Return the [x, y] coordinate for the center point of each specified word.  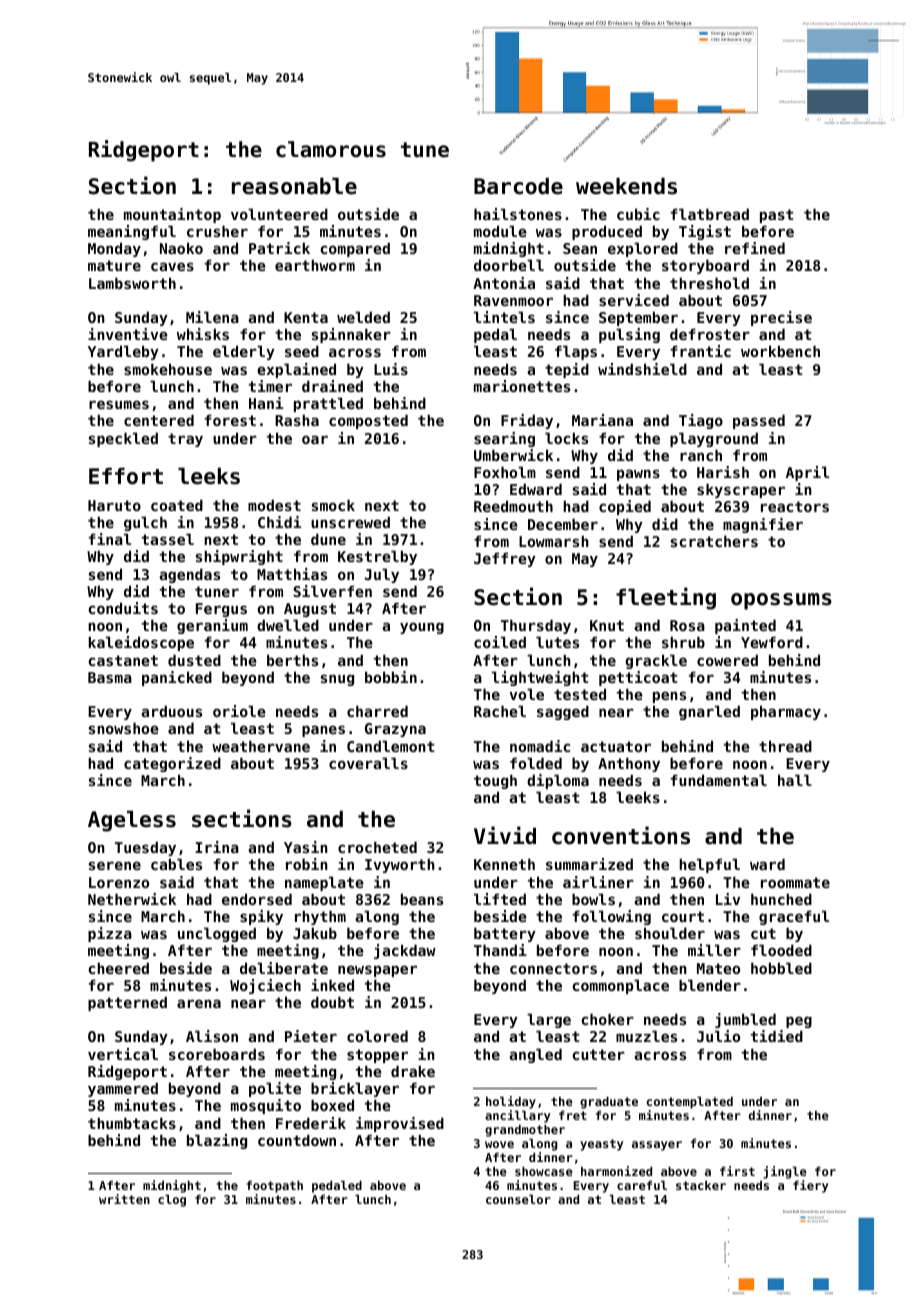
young [422, 628]
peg [799, 1022]
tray [185, 440]
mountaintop [172, 215]
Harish [723, 472]
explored [643, 249]
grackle [656, 661]
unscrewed [350, 522]
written [124, 1199]
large [549, 1020]
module [500, 231]
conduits [123, 608]
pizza [110, 934]
